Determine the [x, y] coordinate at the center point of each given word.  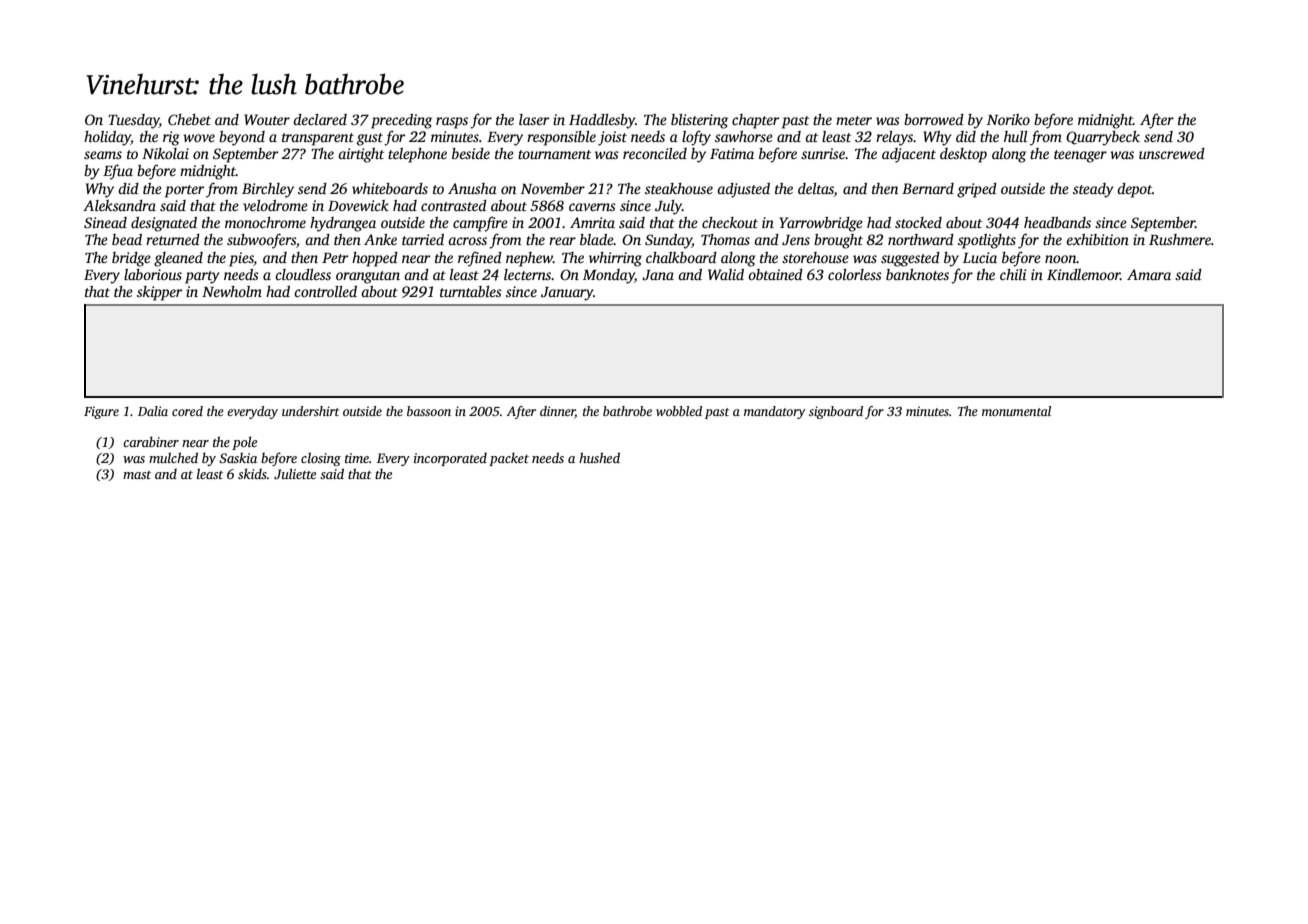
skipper [160, 293]
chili [1013, 274]
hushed [599, 457]
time [357, 458]
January [567, 294]
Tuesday [133, 121]
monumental [1016, 411]
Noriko [1008, 119]
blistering [699, 121]
